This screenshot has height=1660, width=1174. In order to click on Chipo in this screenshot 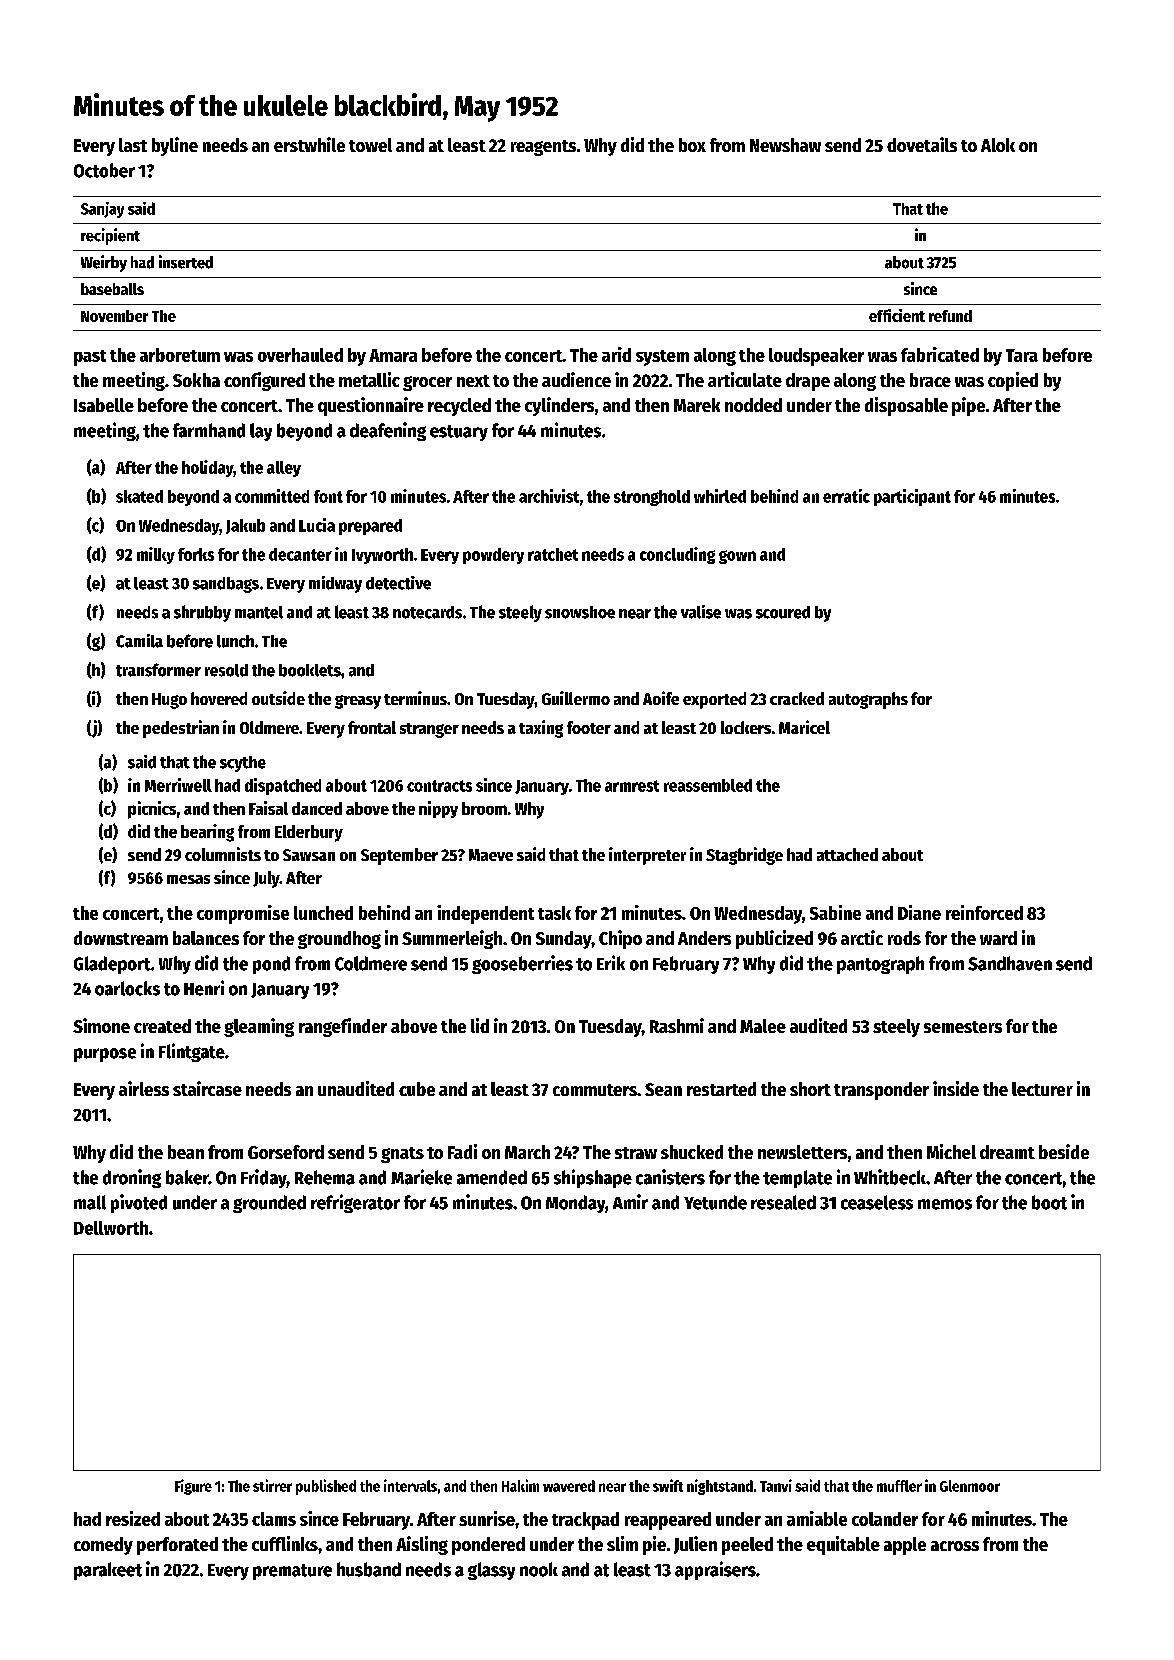, I will do `click(620, 939)`.
